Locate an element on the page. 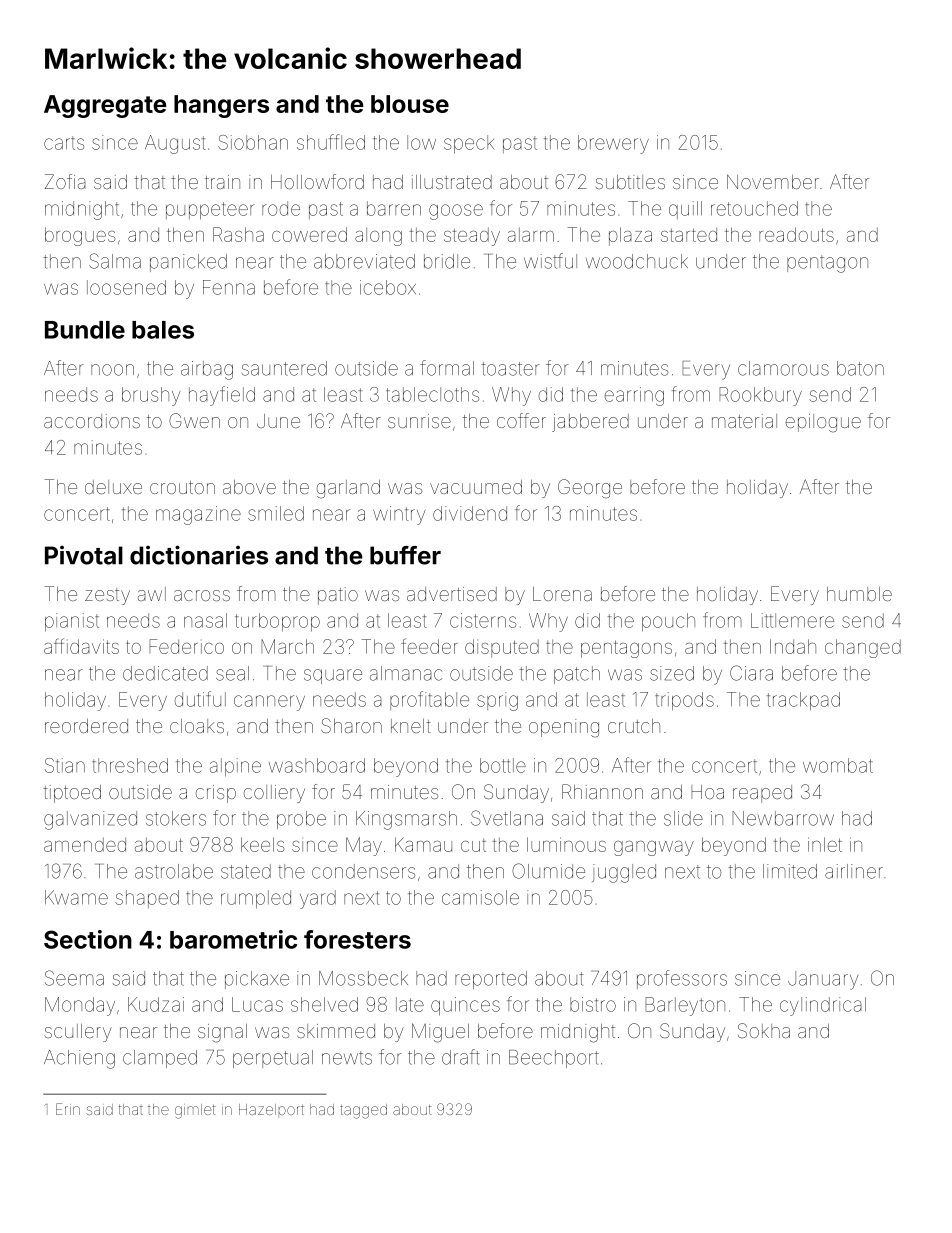 This image has width=952, height=1233. gimlet is located at coordinates (195, 1111).
